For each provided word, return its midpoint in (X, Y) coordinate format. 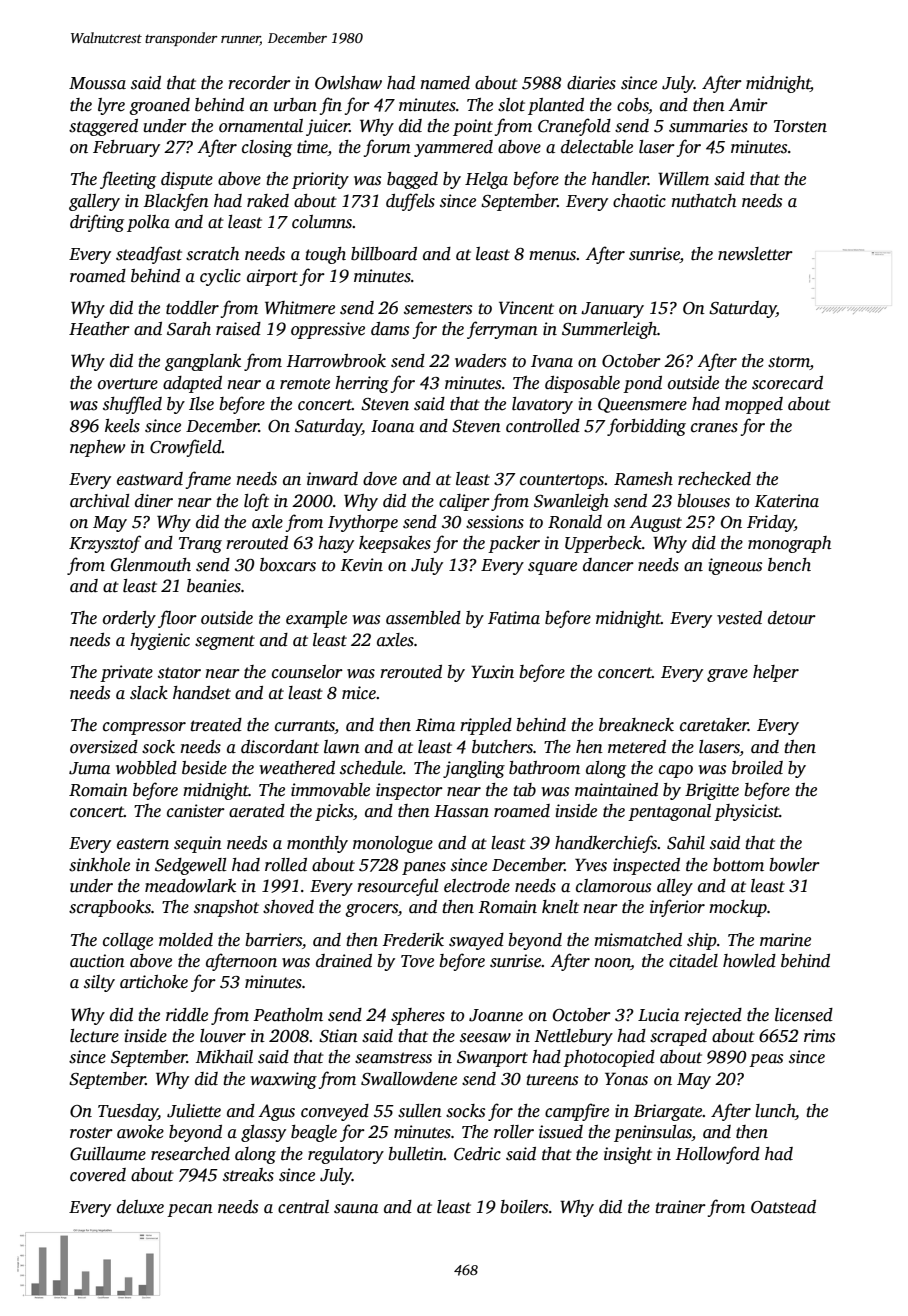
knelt (560, 907)
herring (362, 384)
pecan (190, 1210)
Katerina (787, 501)
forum (387, 148)
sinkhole (99, 865)
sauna (356, 1209)
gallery (94, 202)
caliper (464, 502)
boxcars (288, 565)
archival (100, 501)
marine (785, 940)
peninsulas (653, 1133)
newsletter (755, 254)
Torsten (800, 126)
